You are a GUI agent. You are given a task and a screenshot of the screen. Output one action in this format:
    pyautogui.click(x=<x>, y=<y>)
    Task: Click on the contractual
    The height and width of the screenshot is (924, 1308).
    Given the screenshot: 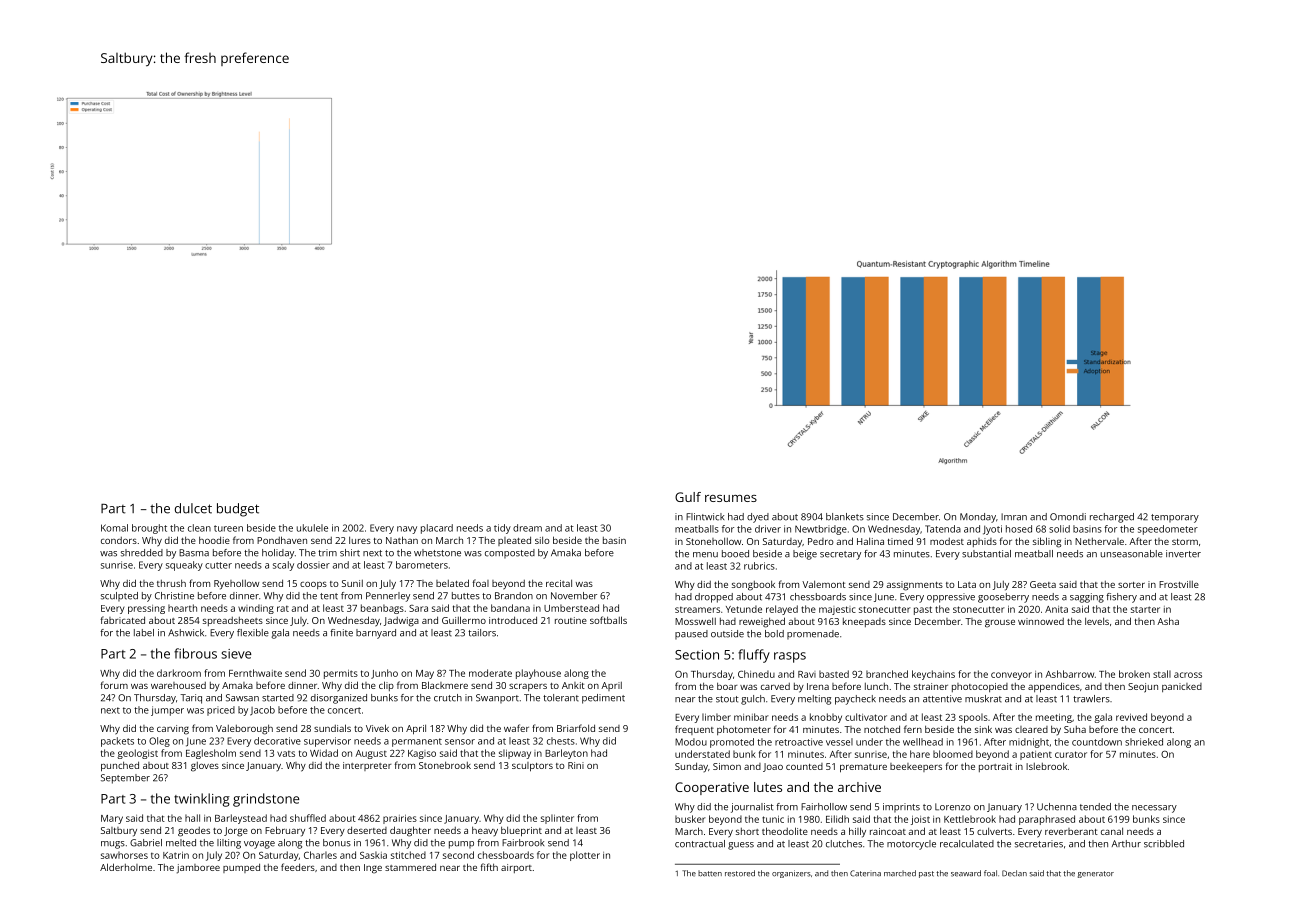 What is the action you would take?
    pyautogui.click(x=700, y=844)
